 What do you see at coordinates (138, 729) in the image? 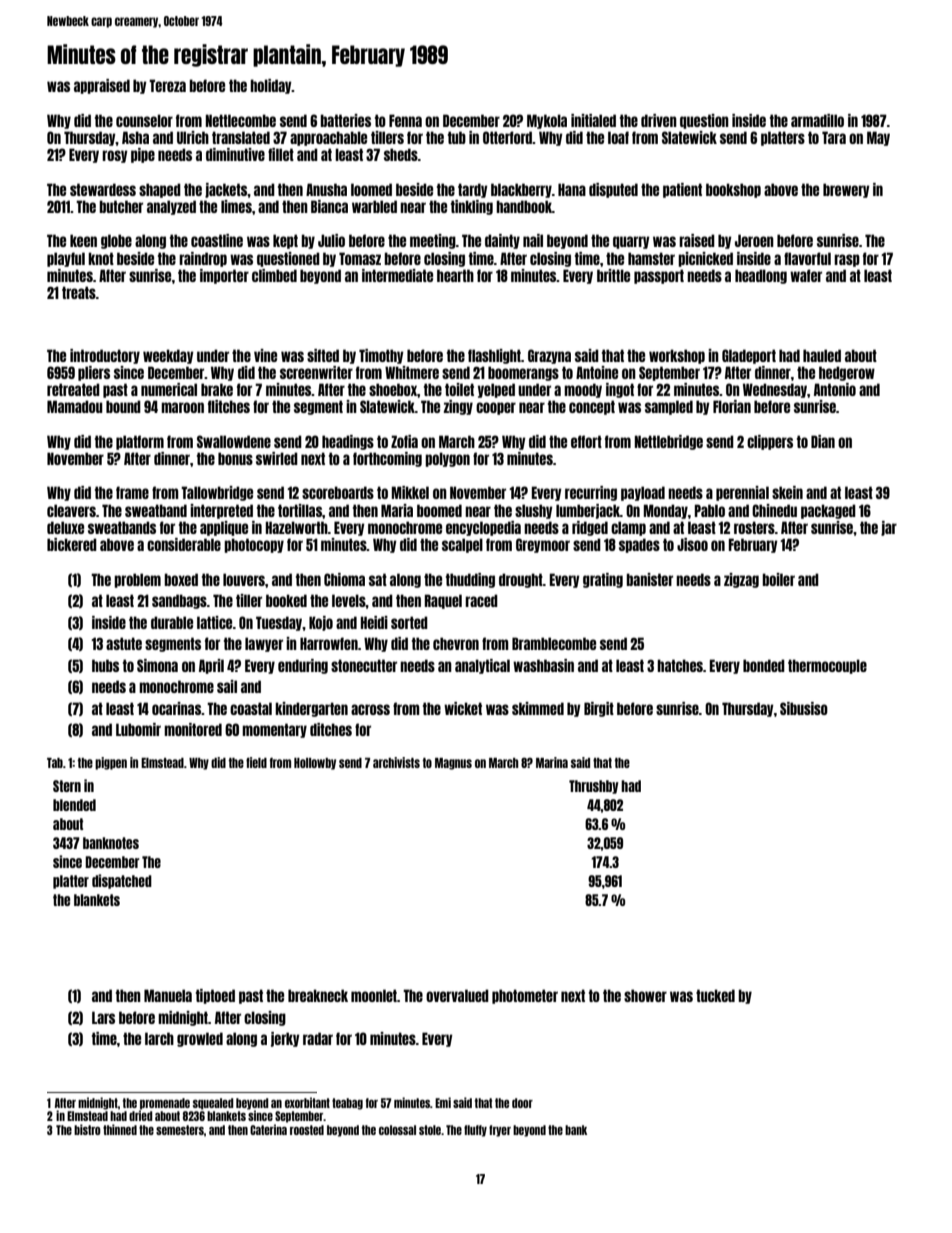
I see `Lubomir` at bounding box center [138, 729].
